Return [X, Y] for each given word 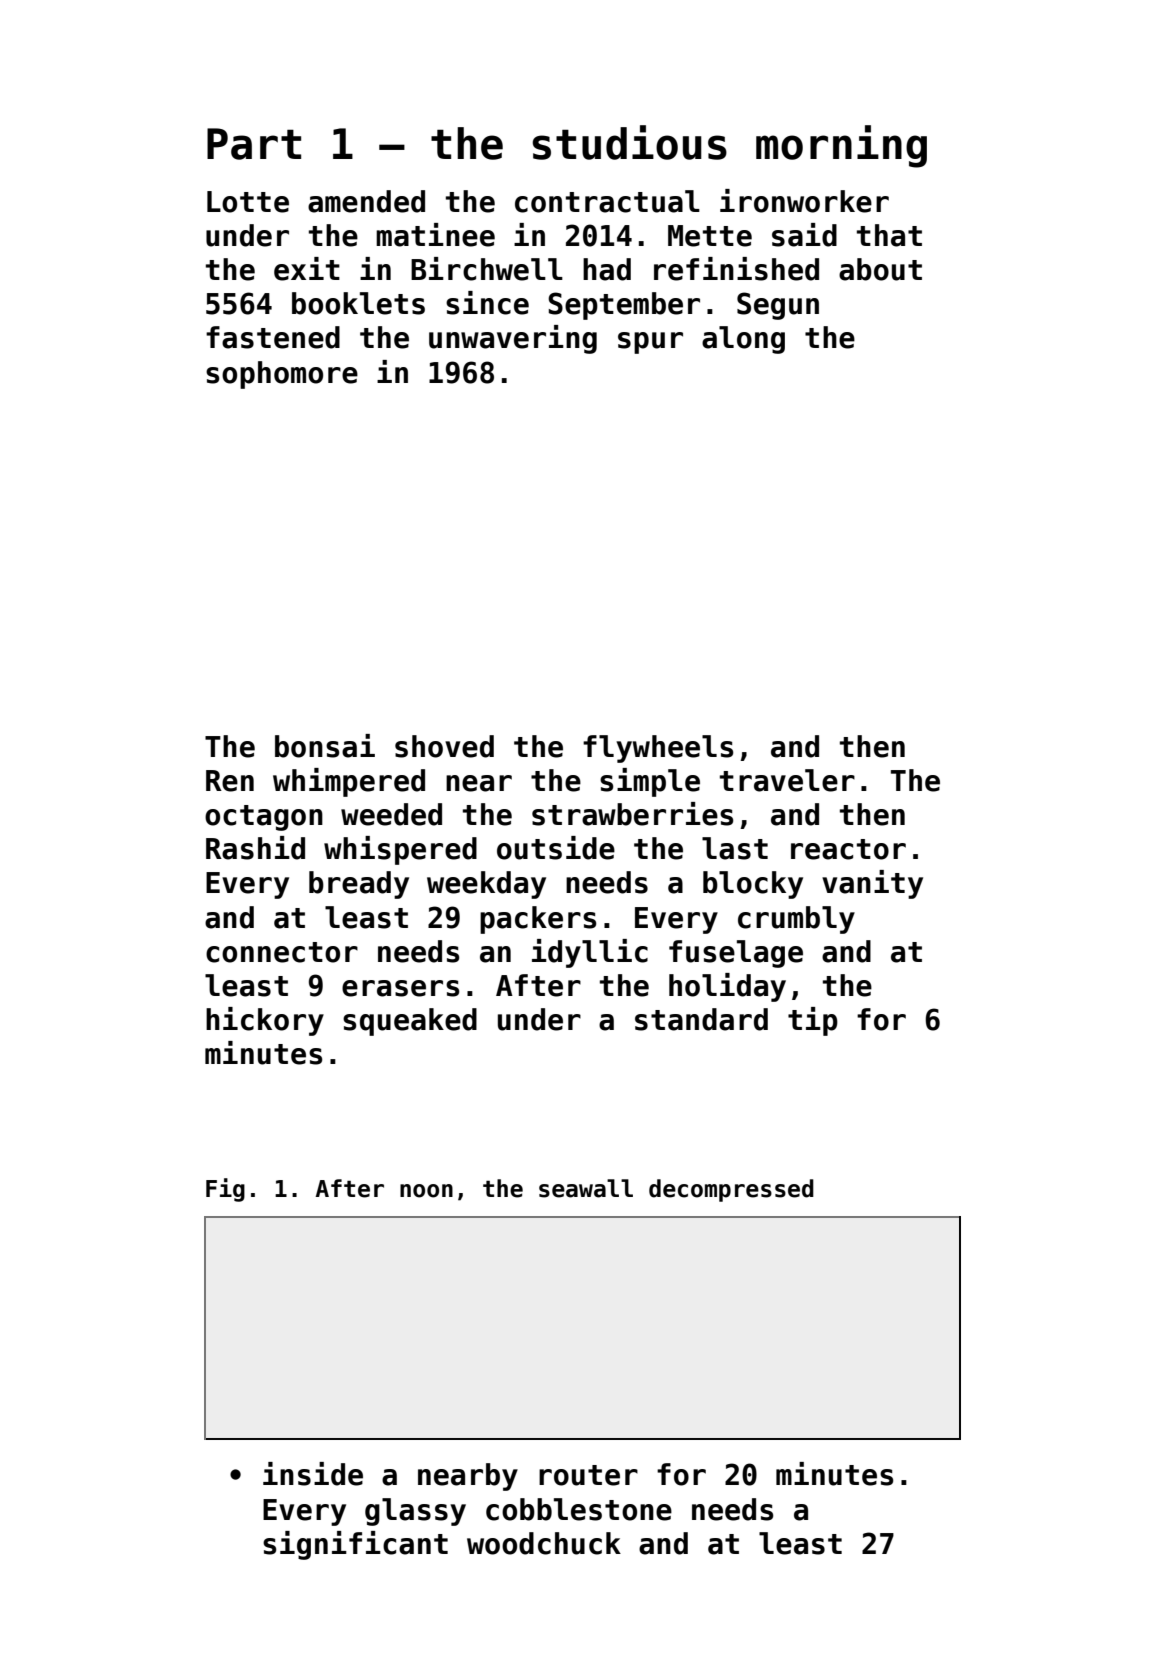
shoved [444, 746]
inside [313, 1474]
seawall [586, 1188]
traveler [787, 780]
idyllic [590, 953]
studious [629, 142]
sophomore [282, 375]
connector [282, 952]
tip [813, 1021]
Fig [225, 1190]
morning [841, 146]
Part [254, 144]
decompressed [731, 1190]
